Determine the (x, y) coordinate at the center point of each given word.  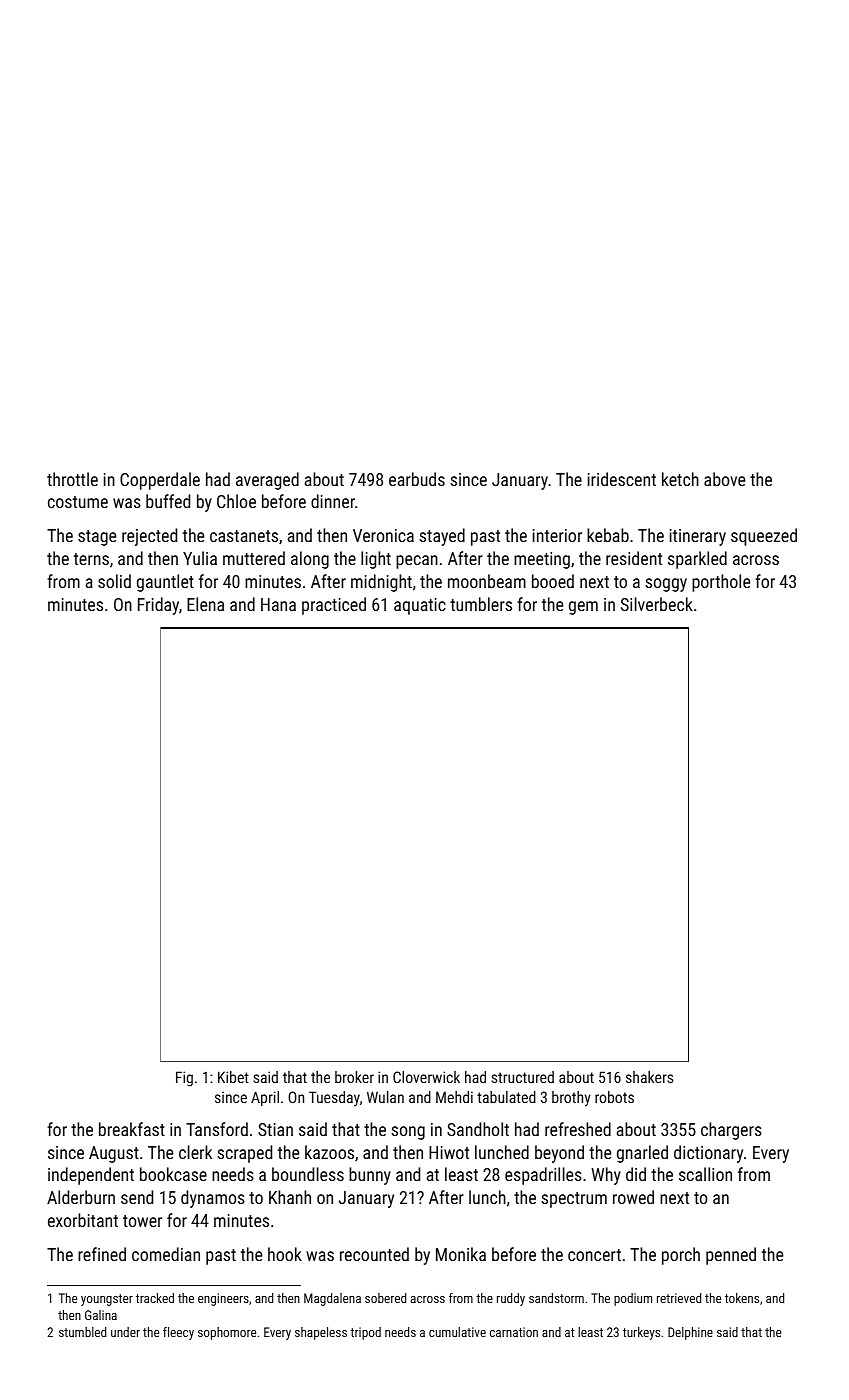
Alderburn (81, 1197)
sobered (385, 1298)
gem (583, 608)
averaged (267, 481)
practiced (334, 606)
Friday (158, 606)
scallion (705, 1174)
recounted (374, 1254)
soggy (666, 585)
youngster (107, 1300)
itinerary (698, 537)
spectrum (574, 1200)
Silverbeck (657, 604)
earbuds (417, 479)
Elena (205, 604)
